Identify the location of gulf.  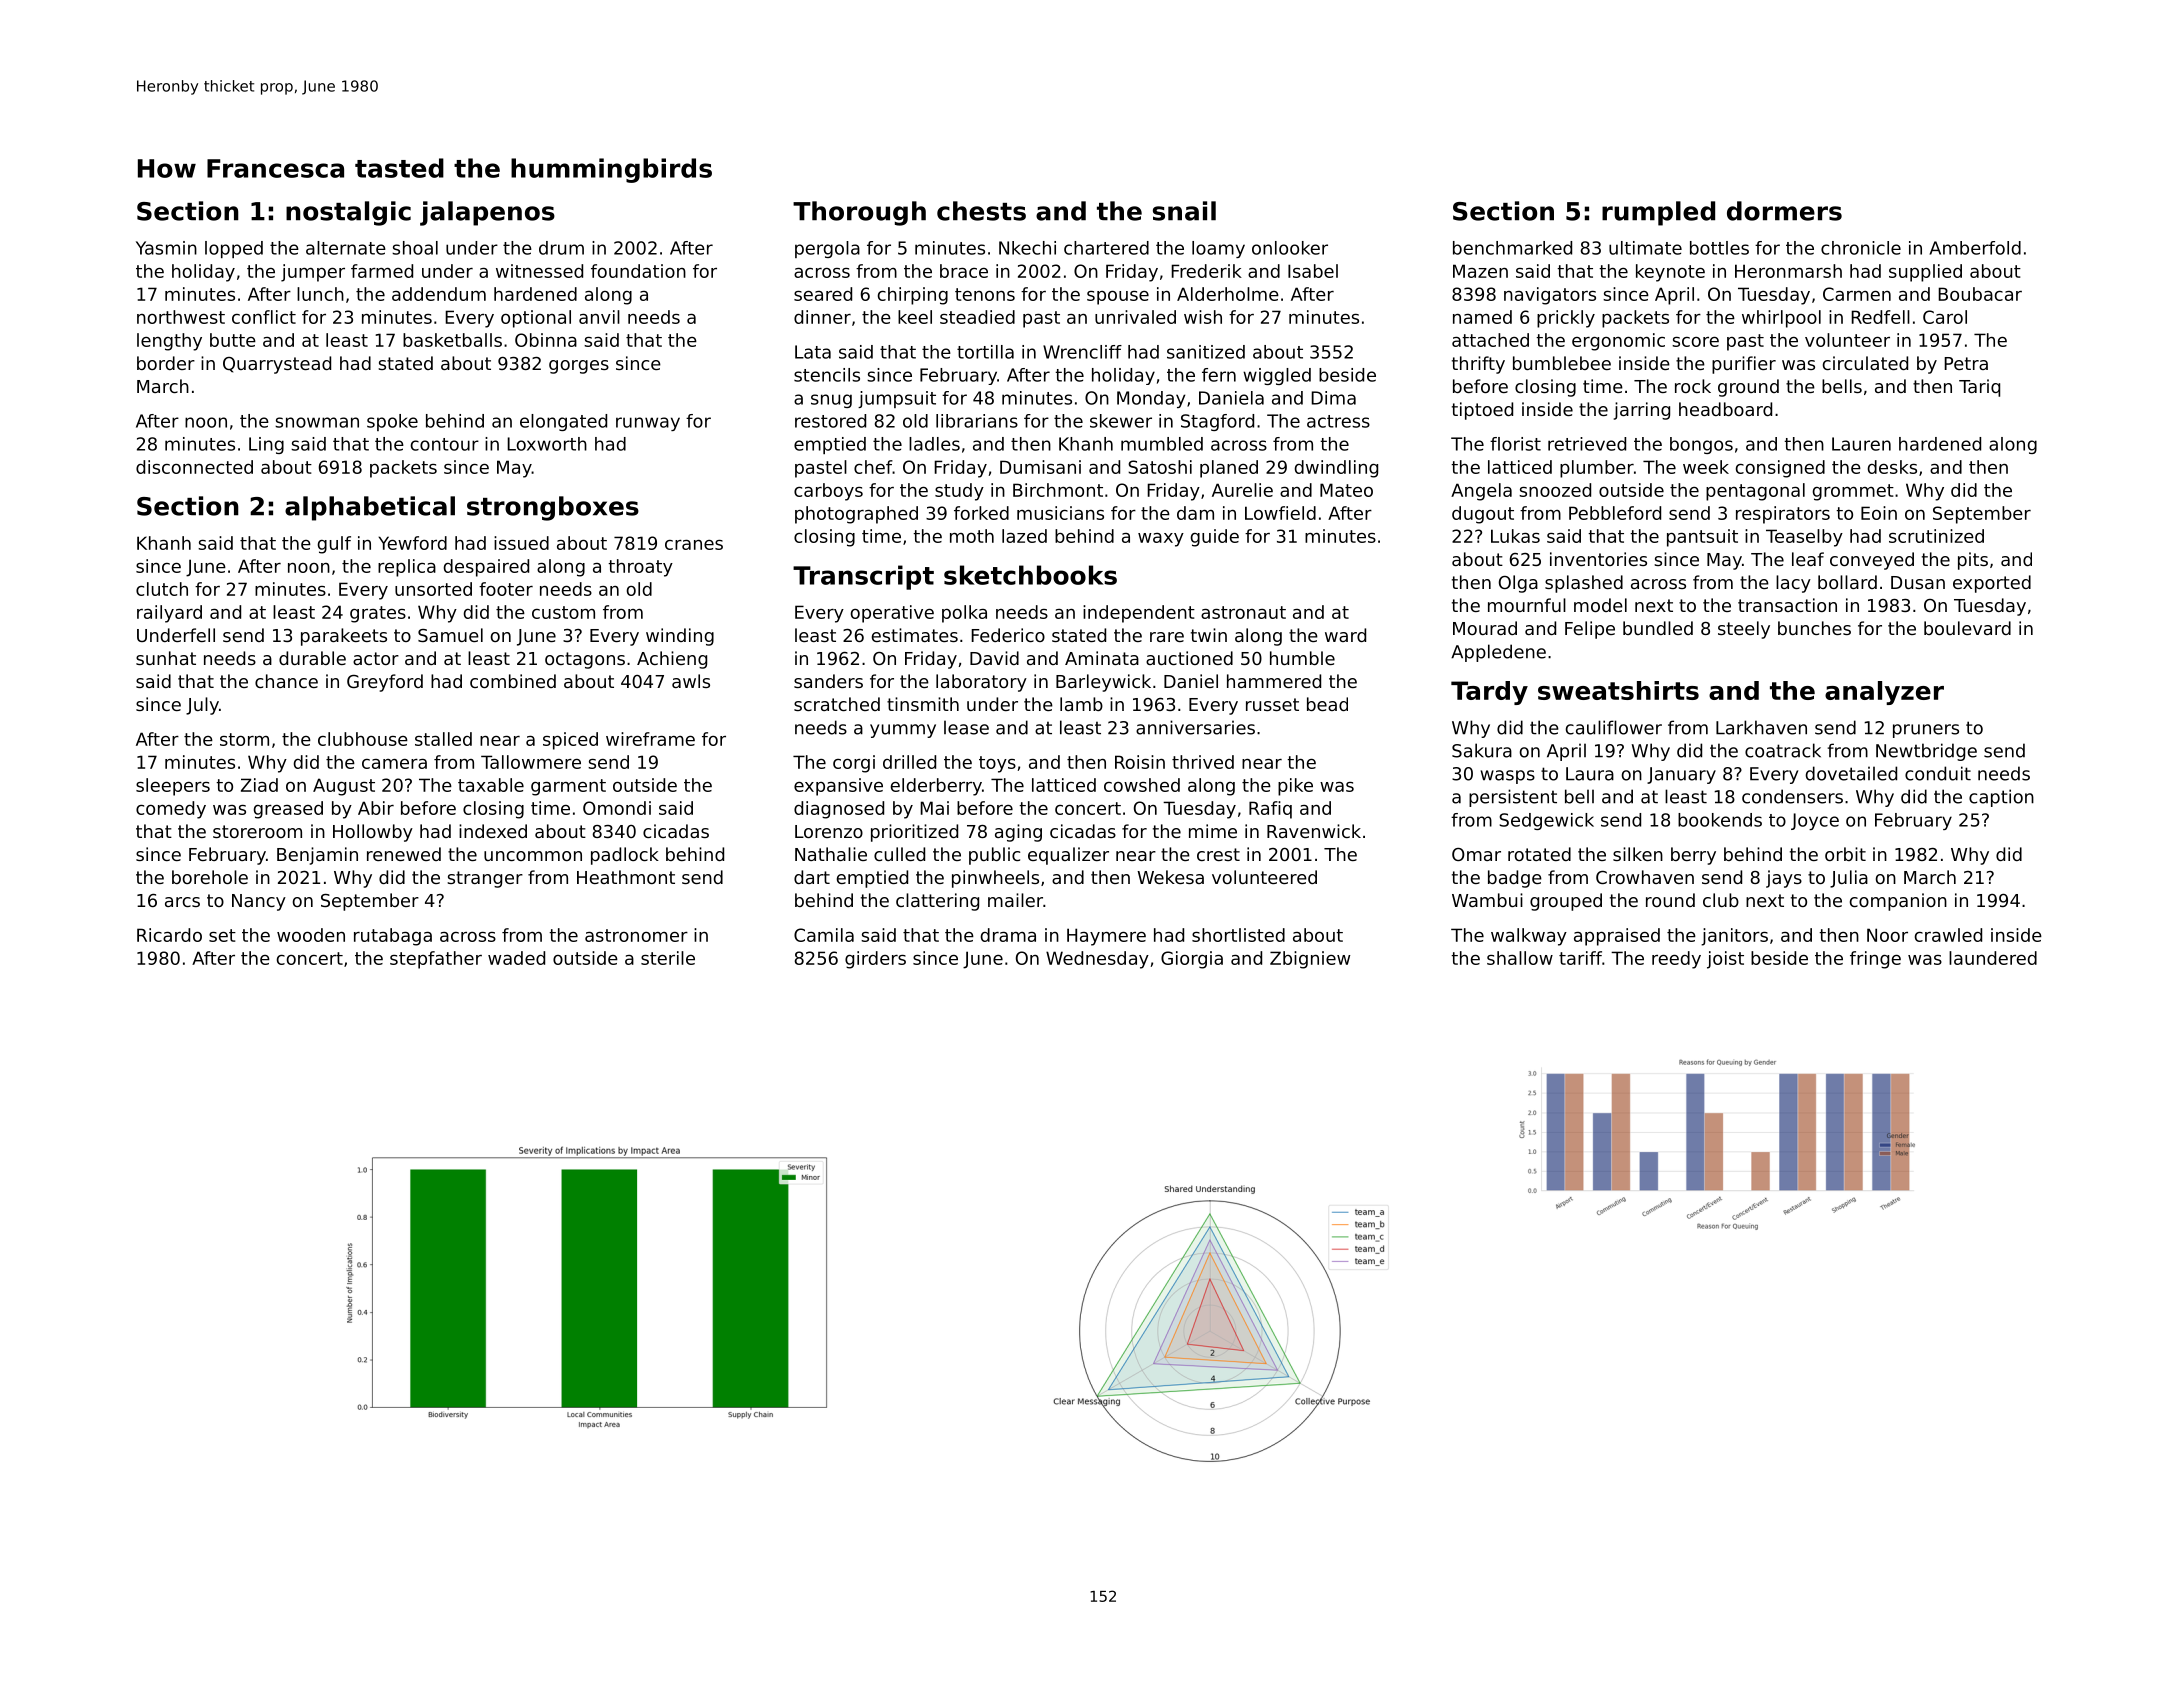
(334, 545).
